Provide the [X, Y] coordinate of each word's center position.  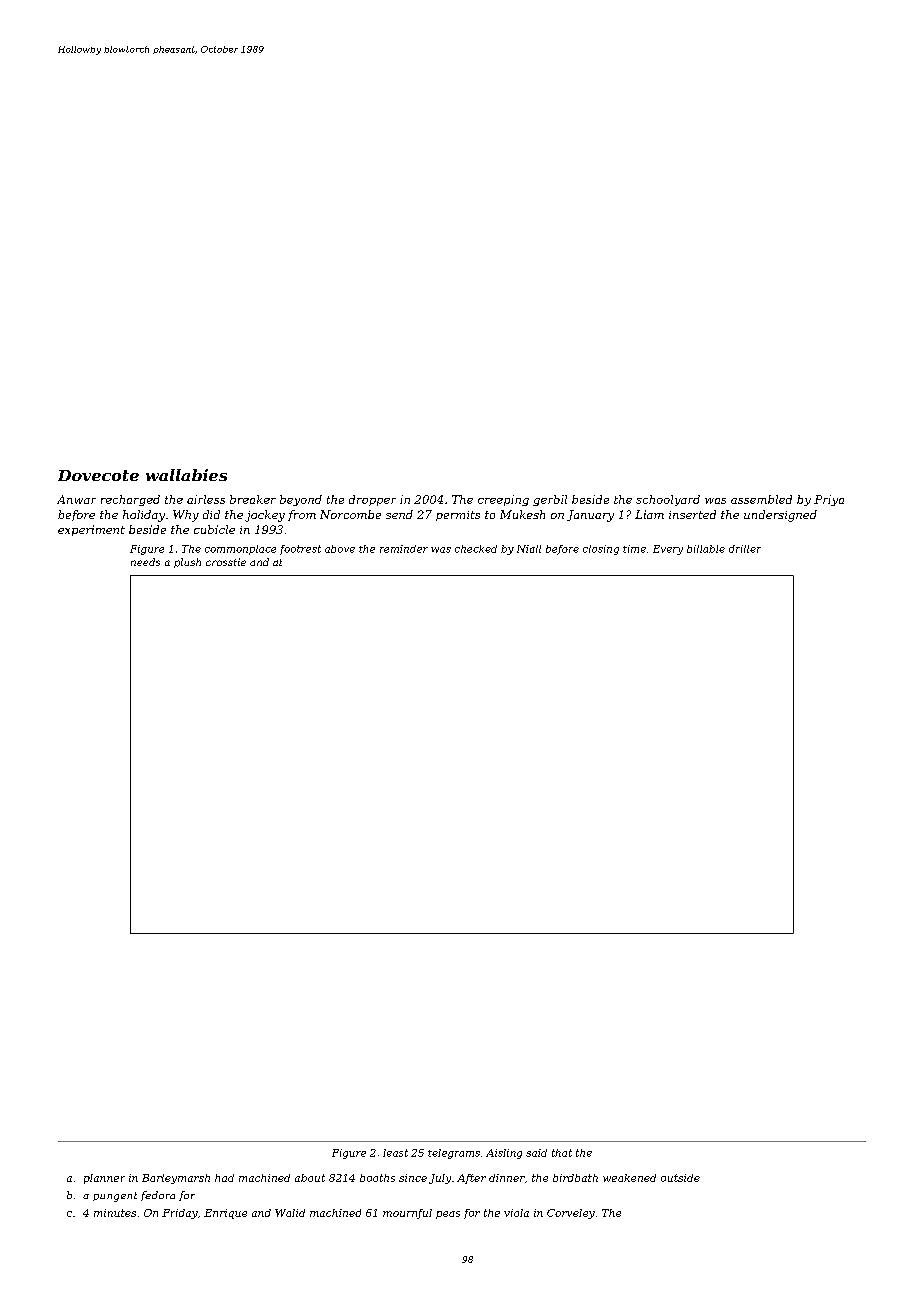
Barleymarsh [176, 1179]
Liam [649, 514]
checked [476, 549]
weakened [629, 1178]
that [562, 1153]
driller [745, 549]
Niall [529, 549]
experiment [91, 530]
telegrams [454, 1154]
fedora [158, 1196]
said [536, 1153]
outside [680, 1178]
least [395, 1153]
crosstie [226, 562]
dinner [507, 1178]
